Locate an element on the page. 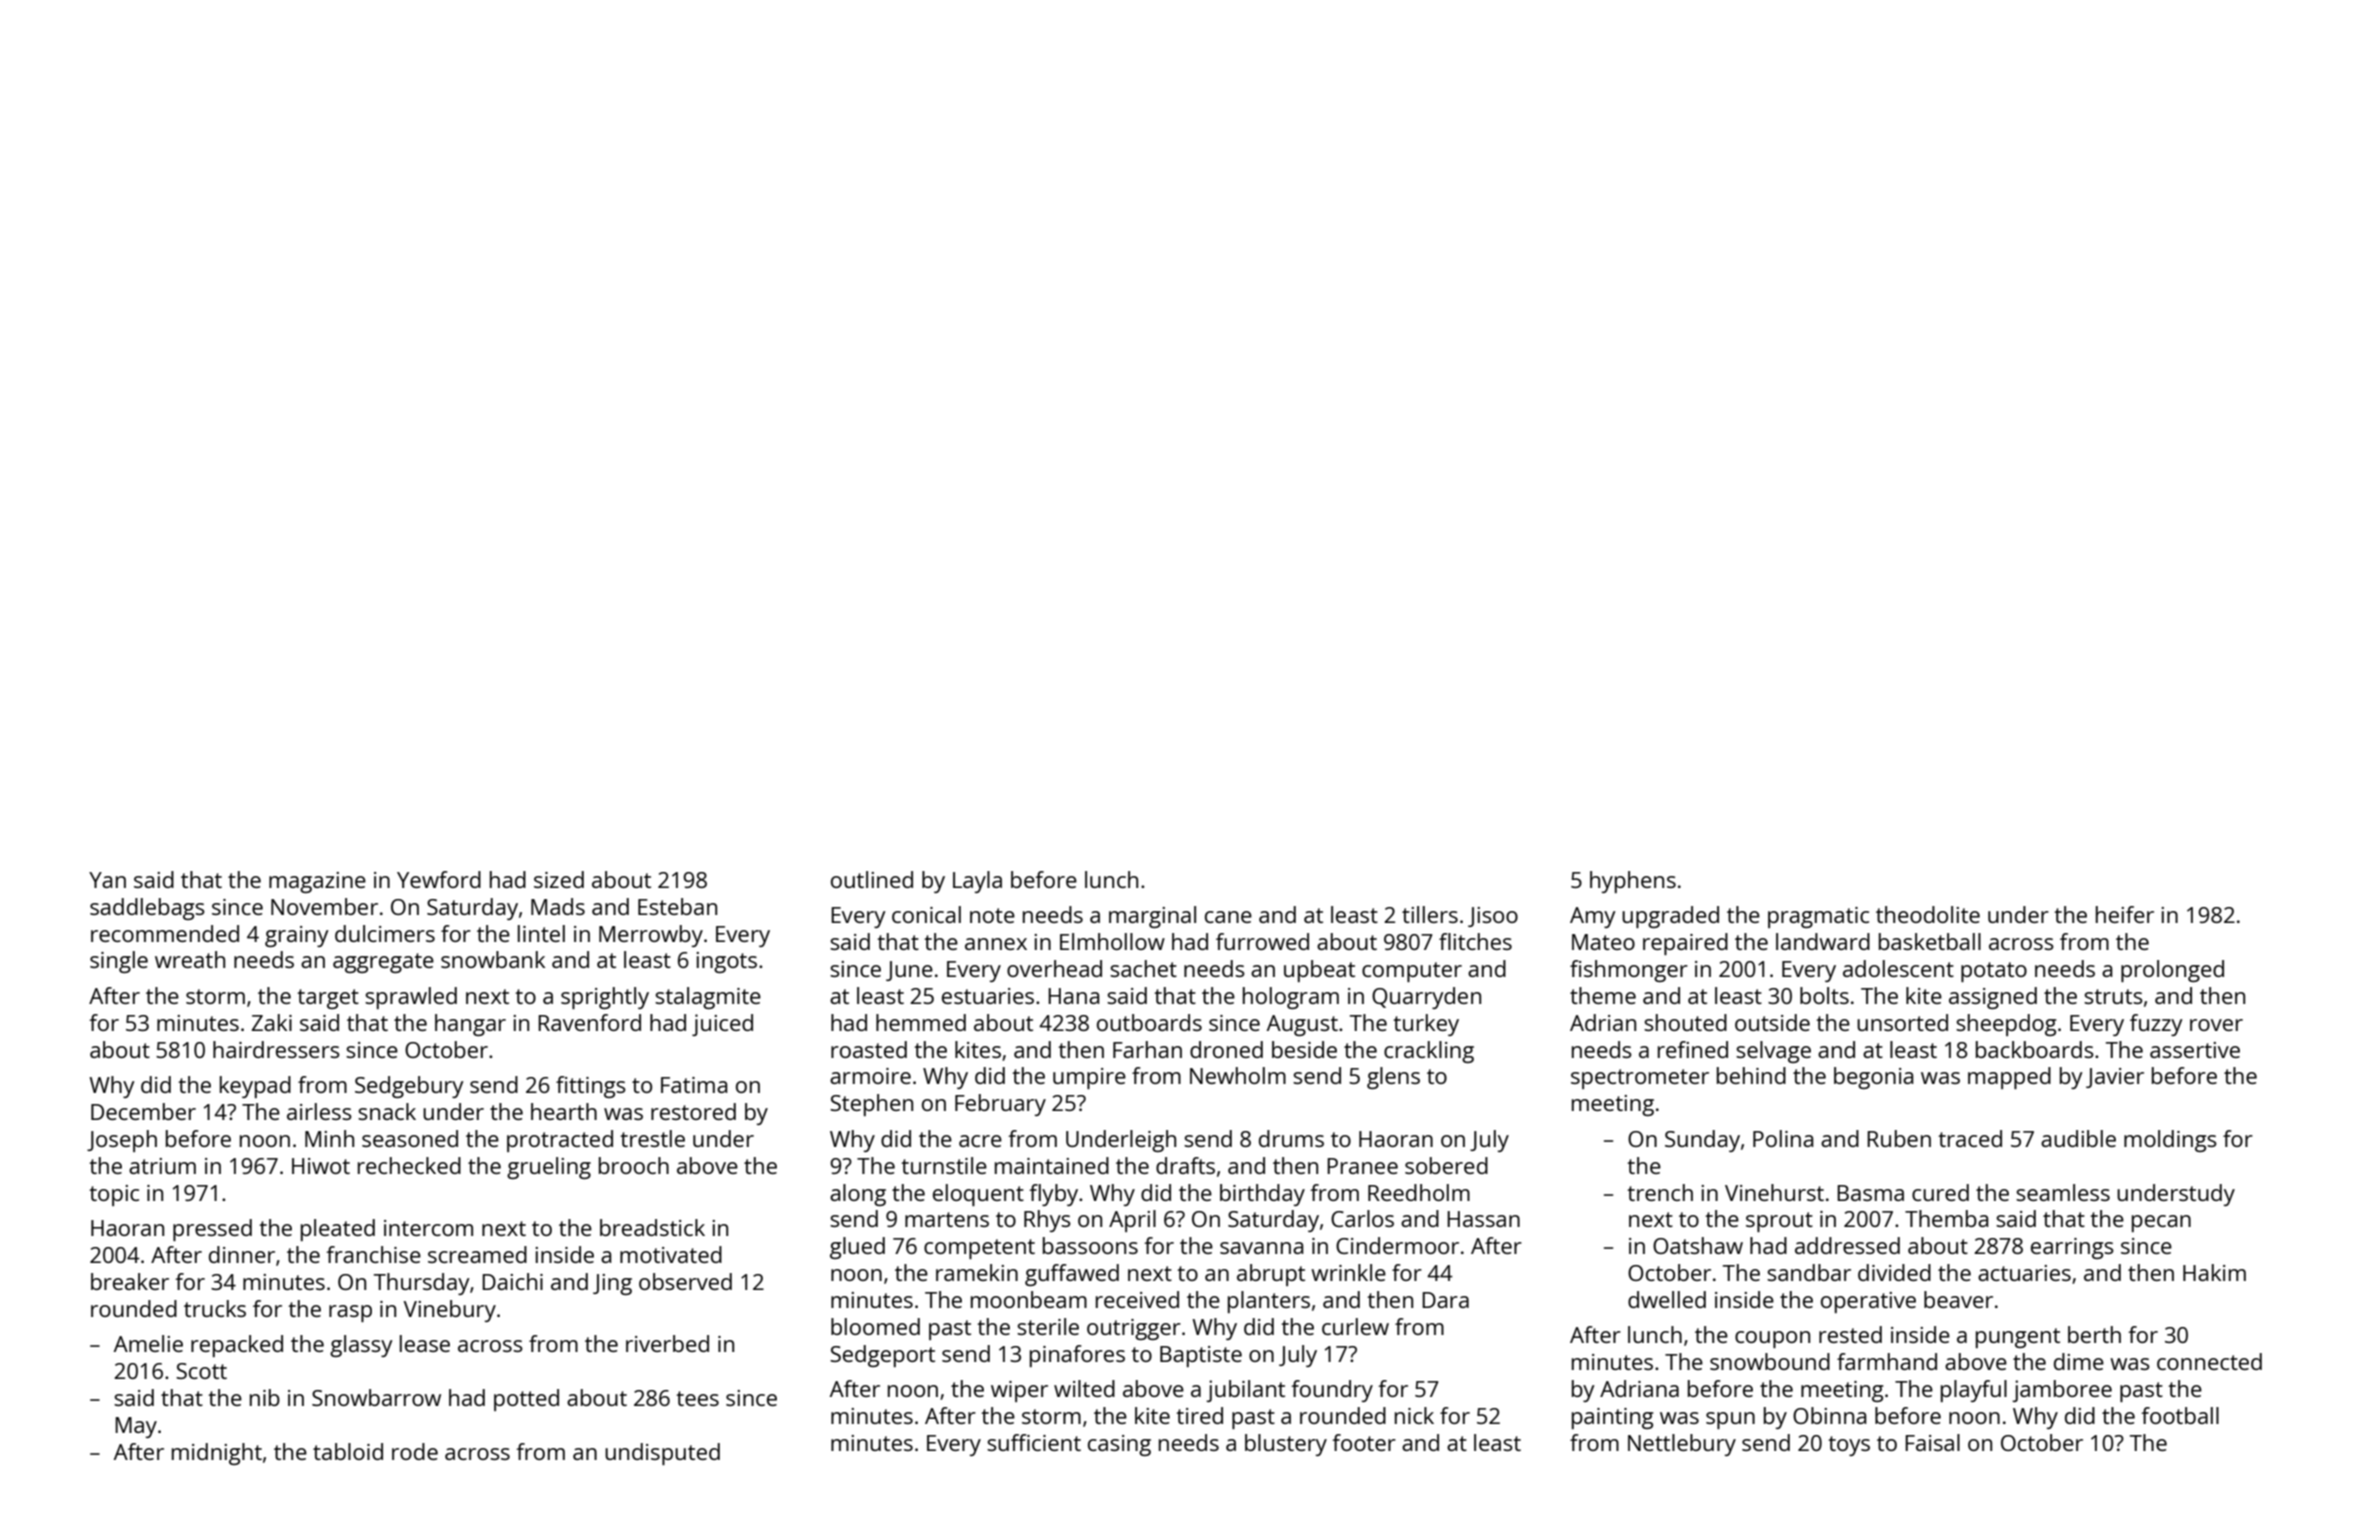 The width and height of the document is (2354, 1523). pinafores is located at coordinates (1077, 1356).
